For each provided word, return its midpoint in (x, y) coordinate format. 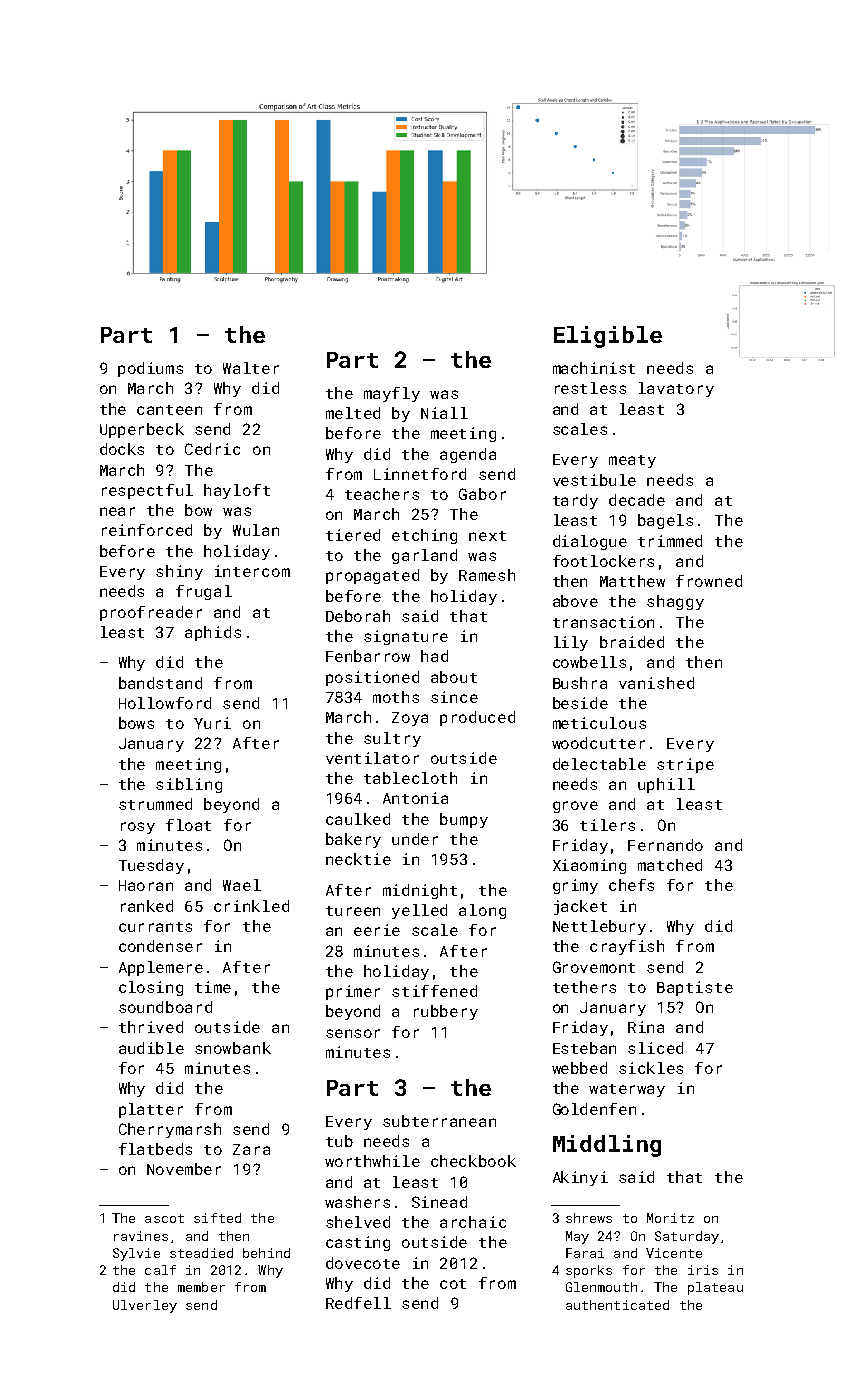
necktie (358, 859)
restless (590, 388)
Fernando (665, 845)
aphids (213, 633)
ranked (147, 906)
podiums (150, 369)
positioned (372, 678)
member (201, 1287)
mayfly (392, 394)
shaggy (675, 602)
